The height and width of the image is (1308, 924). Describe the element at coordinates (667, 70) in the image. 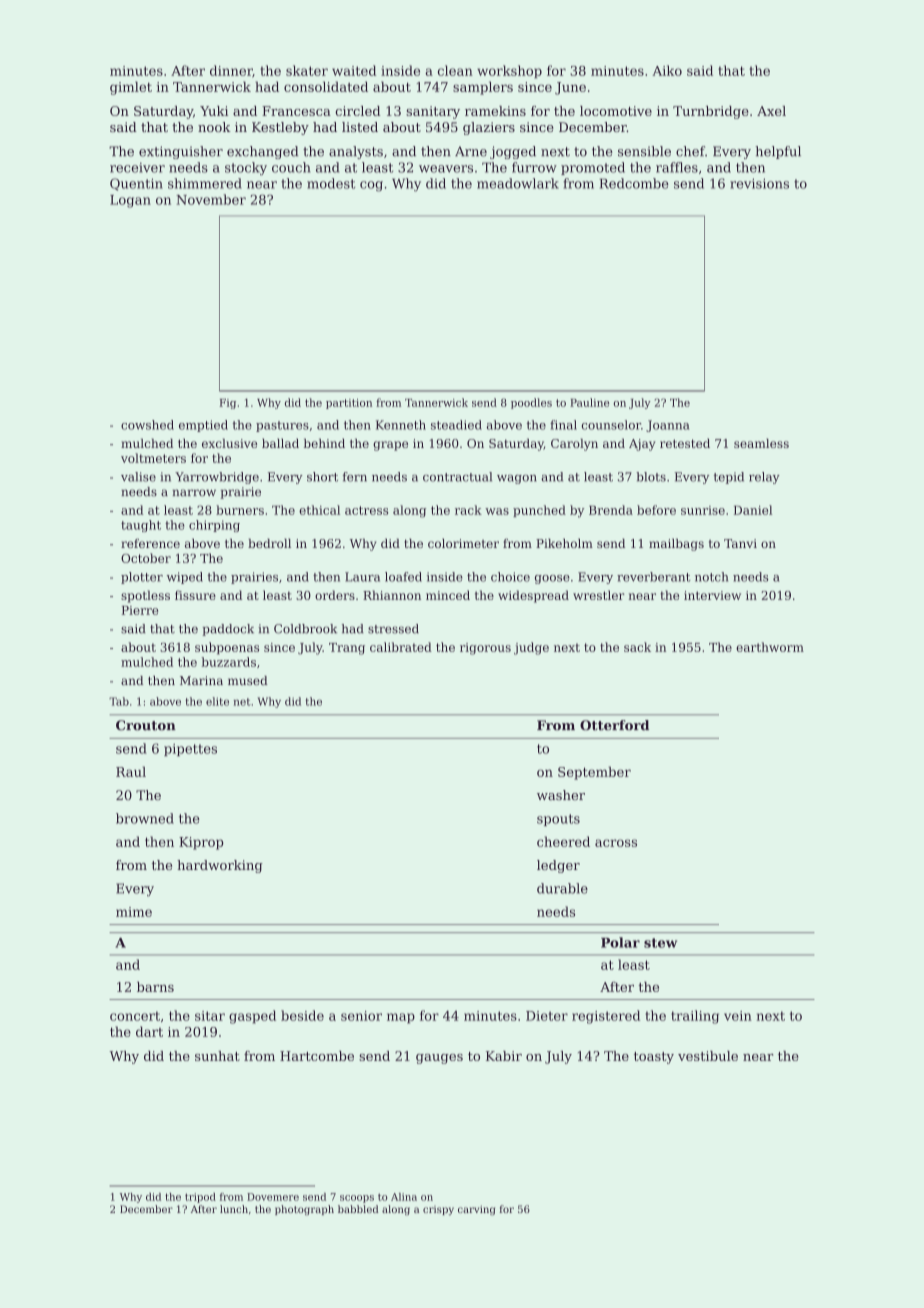

I see `Aiko` at that location.
